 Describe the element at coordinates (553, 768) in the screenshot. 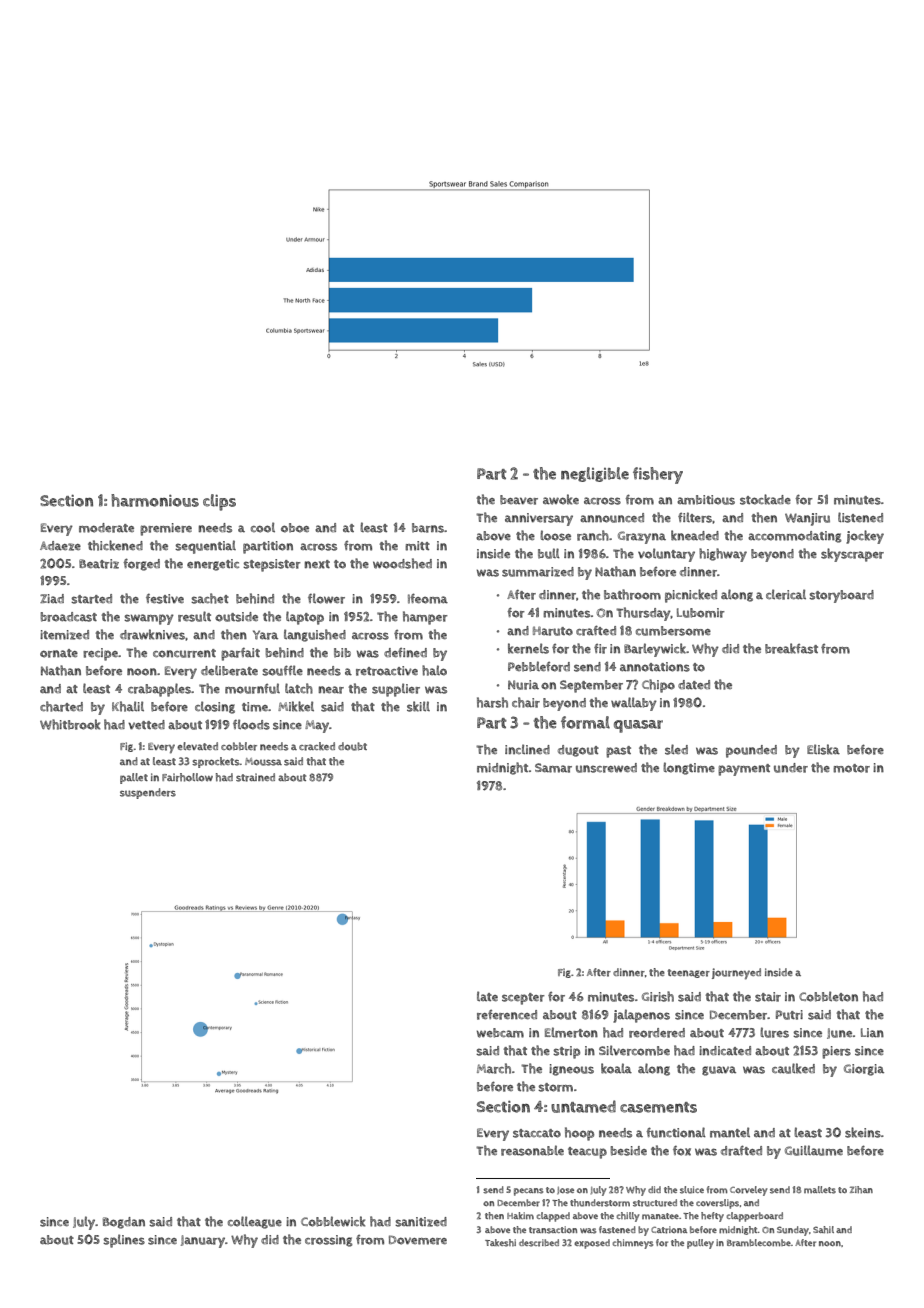

I see `Samar` at that location.
